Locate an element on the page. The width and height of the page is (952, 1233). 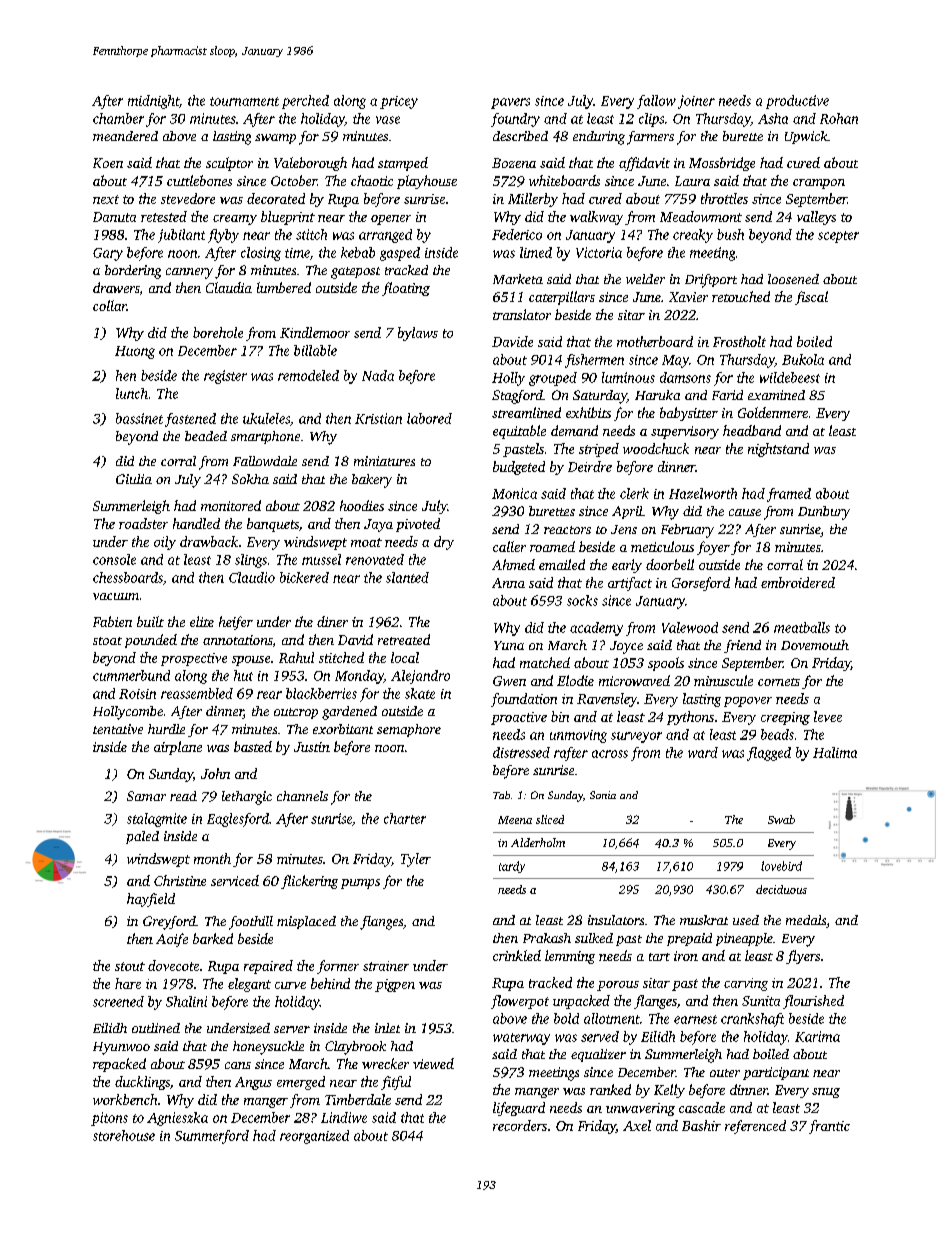
console is located at coordinates (114, 559).
